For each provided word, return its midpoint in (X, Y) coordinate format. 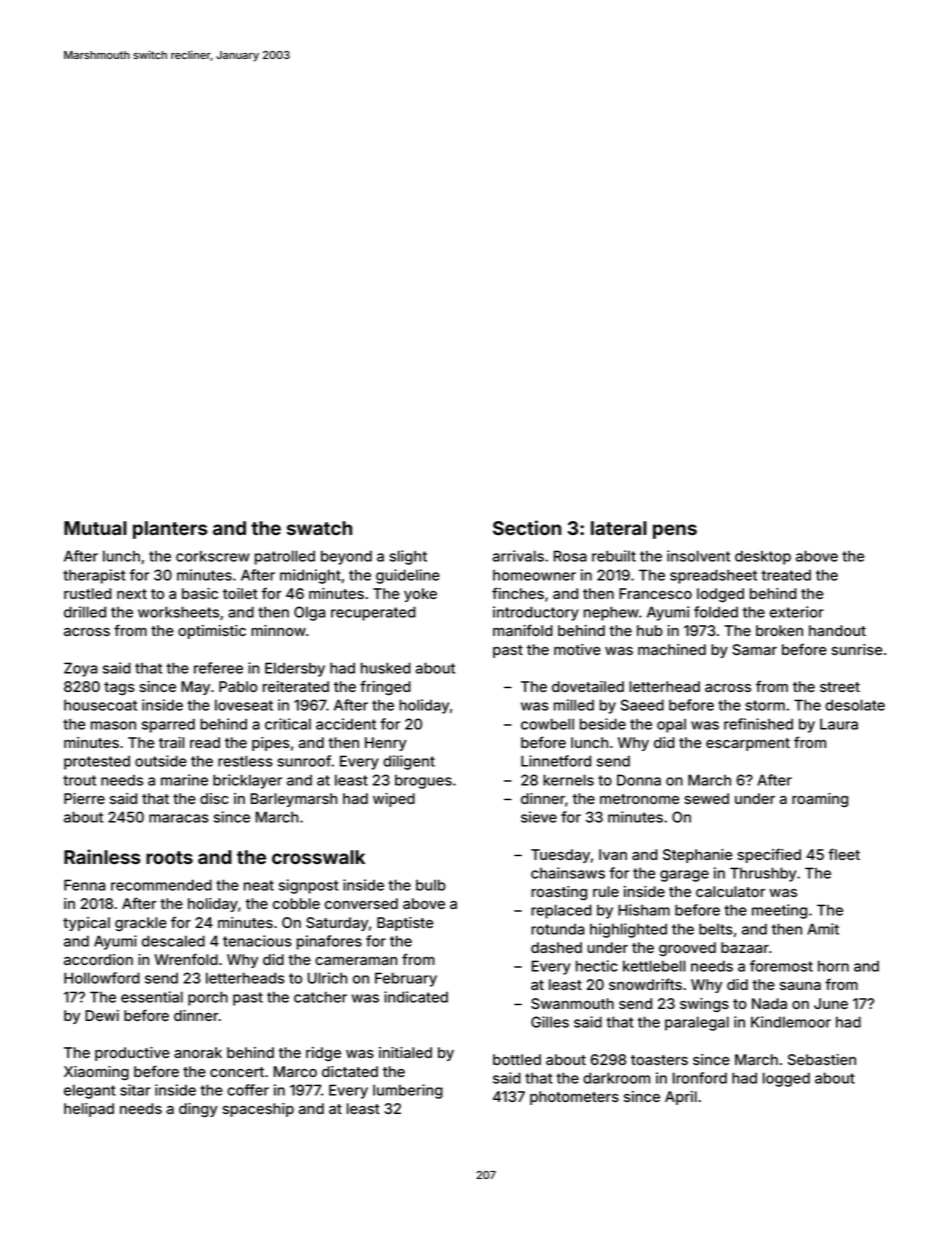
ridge (323, 1054)
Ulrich (327, 978)
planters (170, 530)
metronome (639, 799)
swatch (319, 528)
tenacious (257, 941)
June (831, 1003)
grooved (687, 949)
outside (161, 761)
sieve (539, 817)
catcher (320, 997)
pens (675, 531)
